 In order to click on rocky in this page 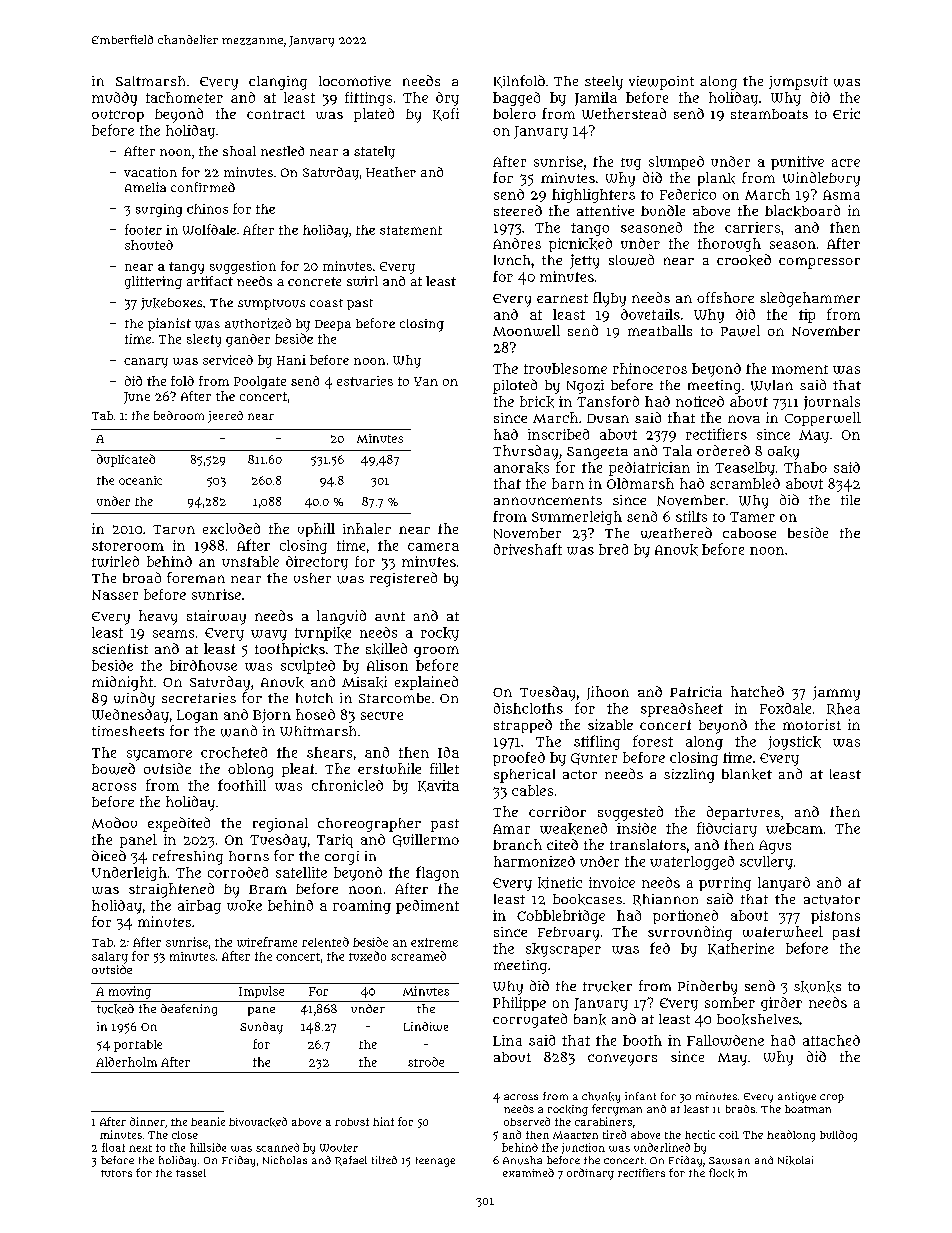, I will do `click(440, 634)`.
